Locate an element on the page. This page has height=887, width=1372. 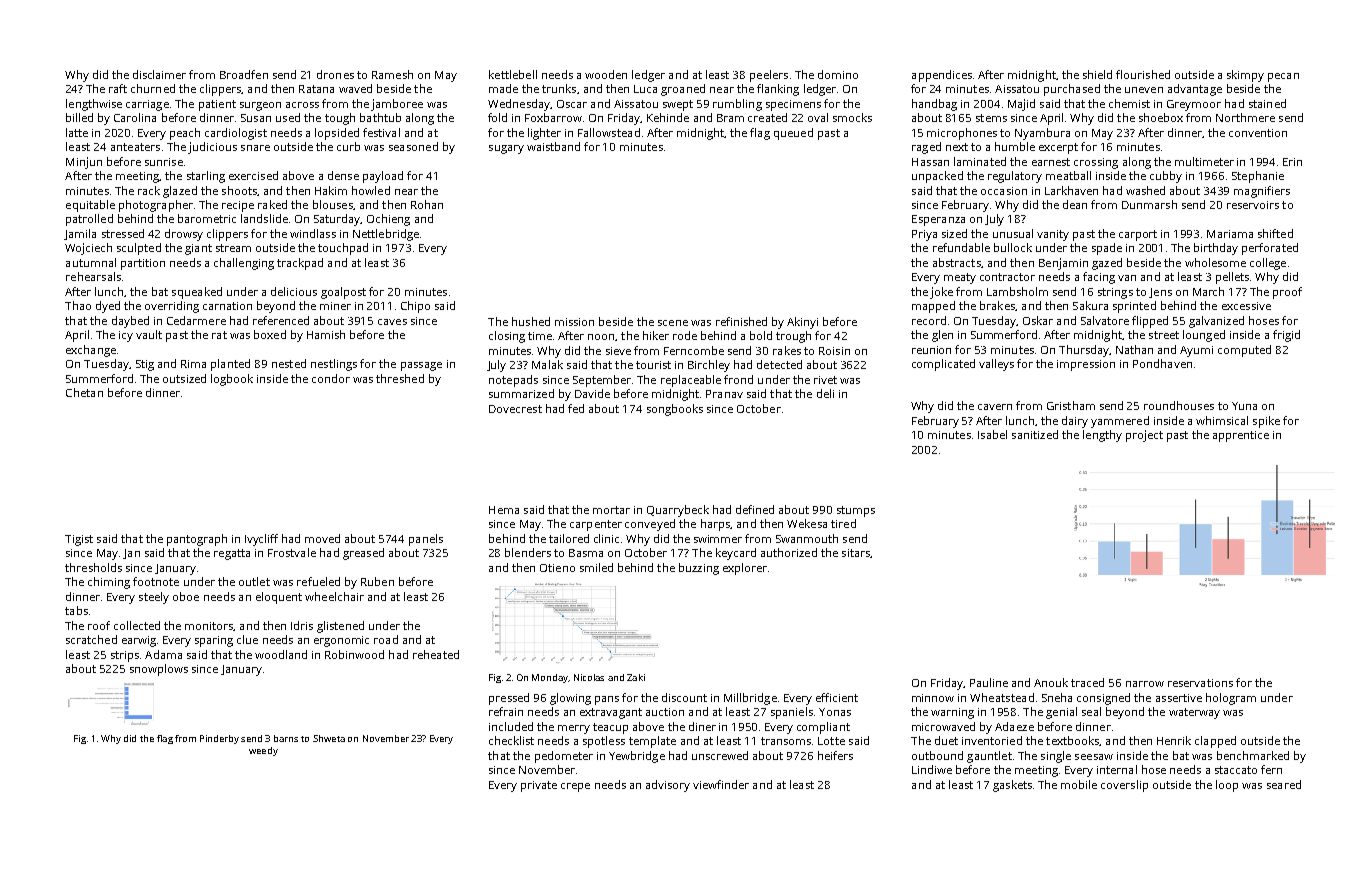
domino is located at coordinates (838, 74).
